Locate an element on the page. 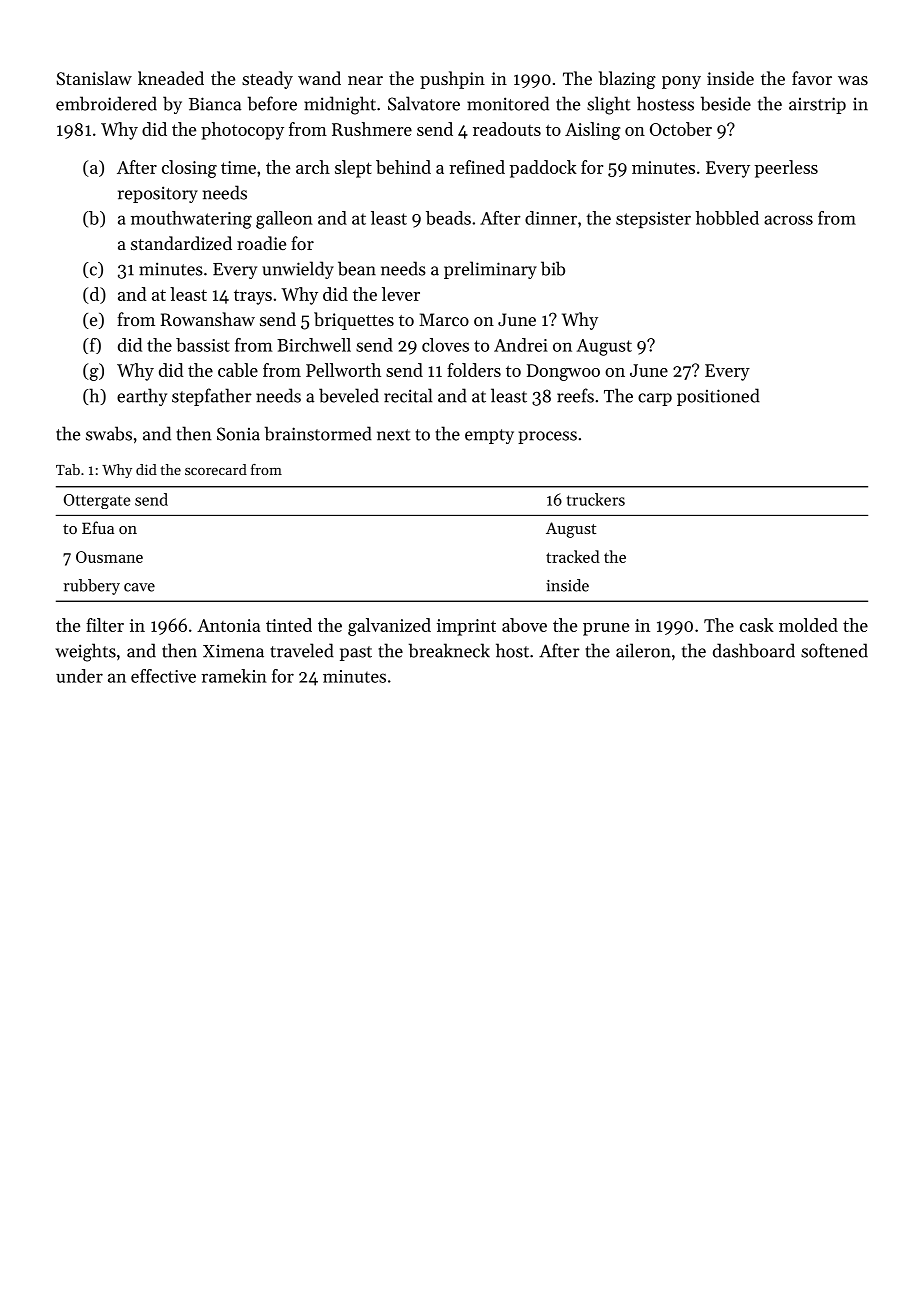 The width and height of the page is (924, 1308). cask is located at coordinates (757, 625).
